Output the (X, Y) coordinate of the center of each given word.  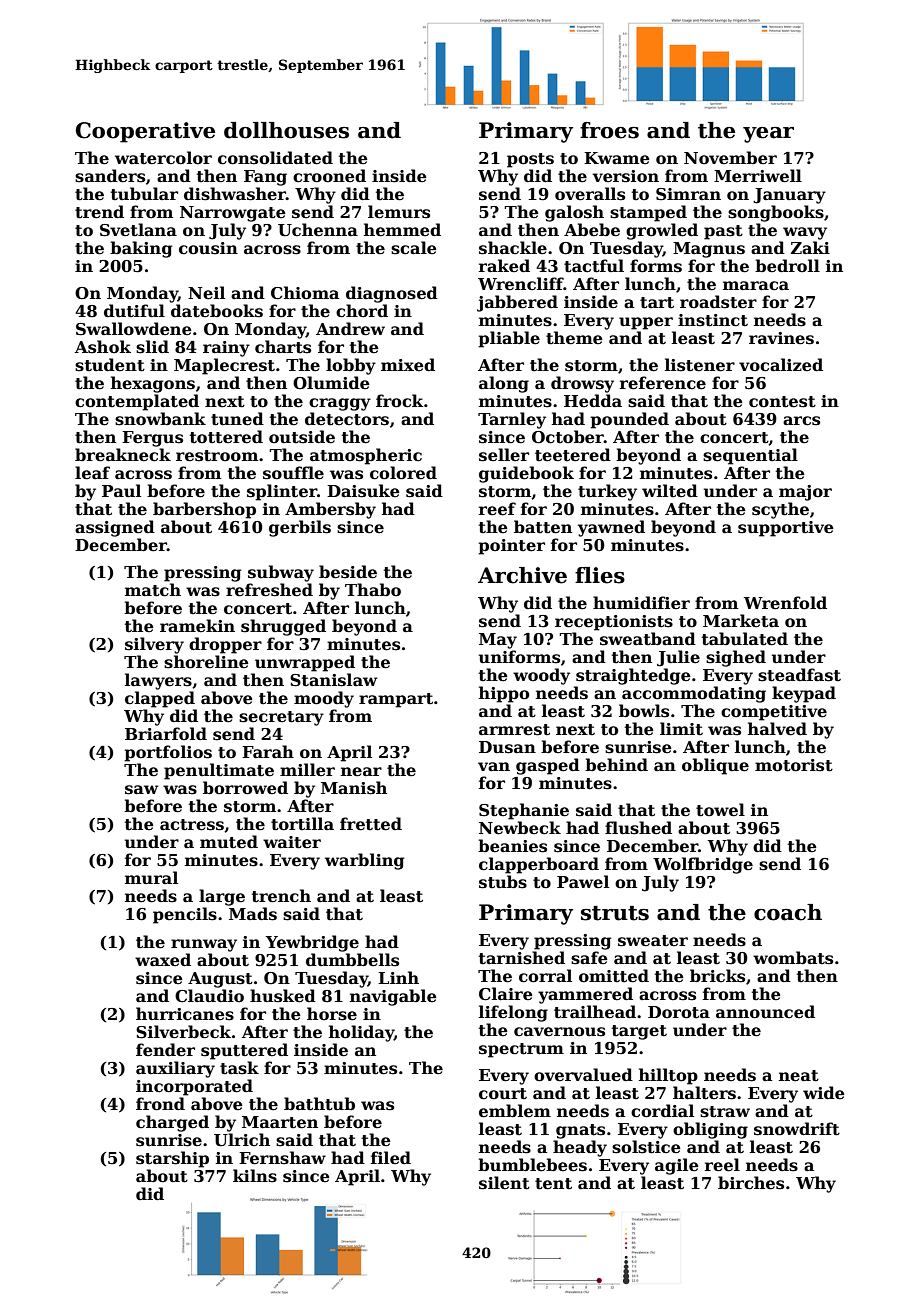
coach (788, 912)
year (768, 135)
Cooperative (145, 132)
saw (141, 790)
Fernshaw (282, 1158)
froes (609, 130)
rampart (396, 700)
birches (751, 1183)
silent (504, 1183)
